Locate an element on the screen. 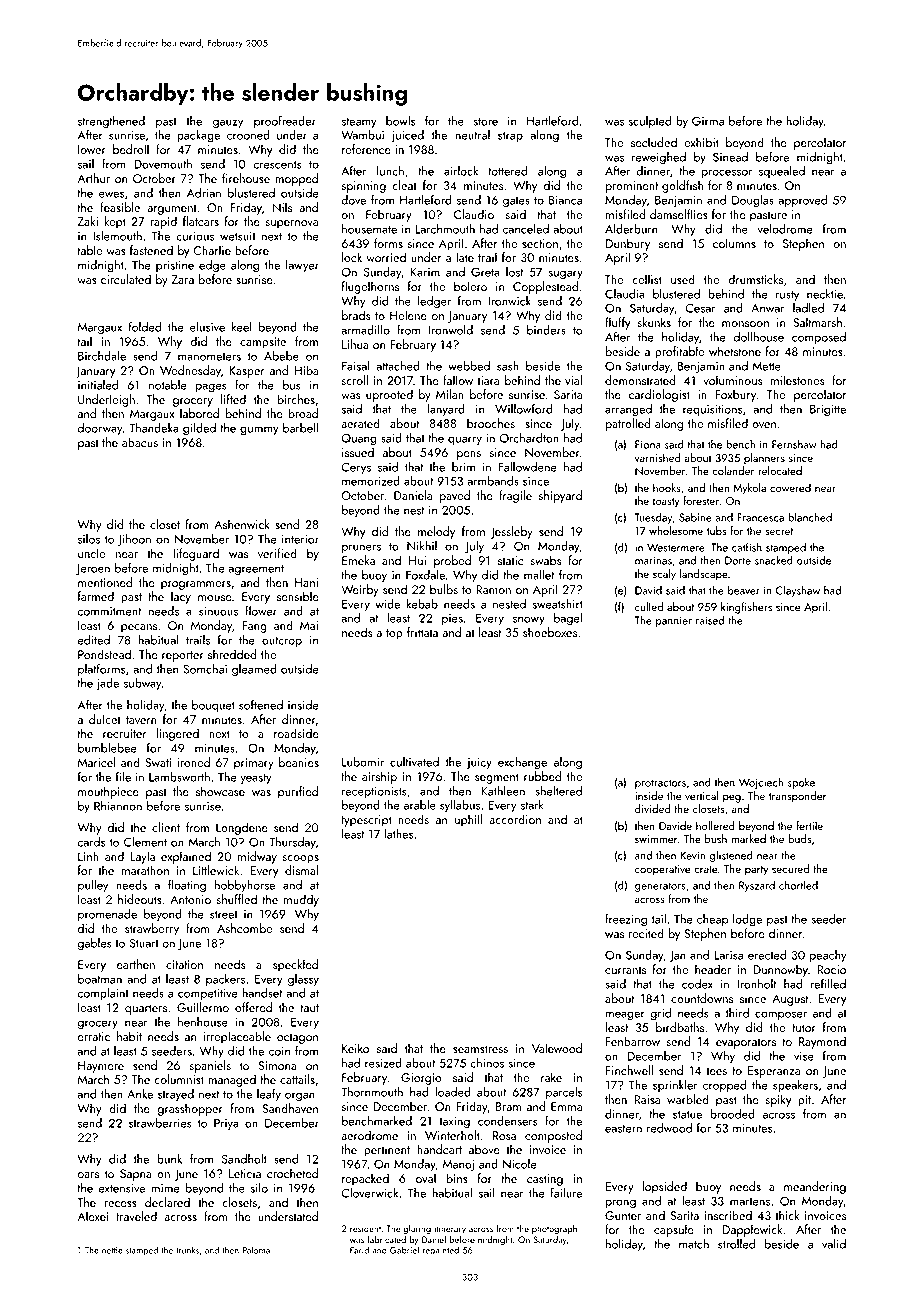 The image size is (924, 1308). pulley is located at coordinates (93, 886).
